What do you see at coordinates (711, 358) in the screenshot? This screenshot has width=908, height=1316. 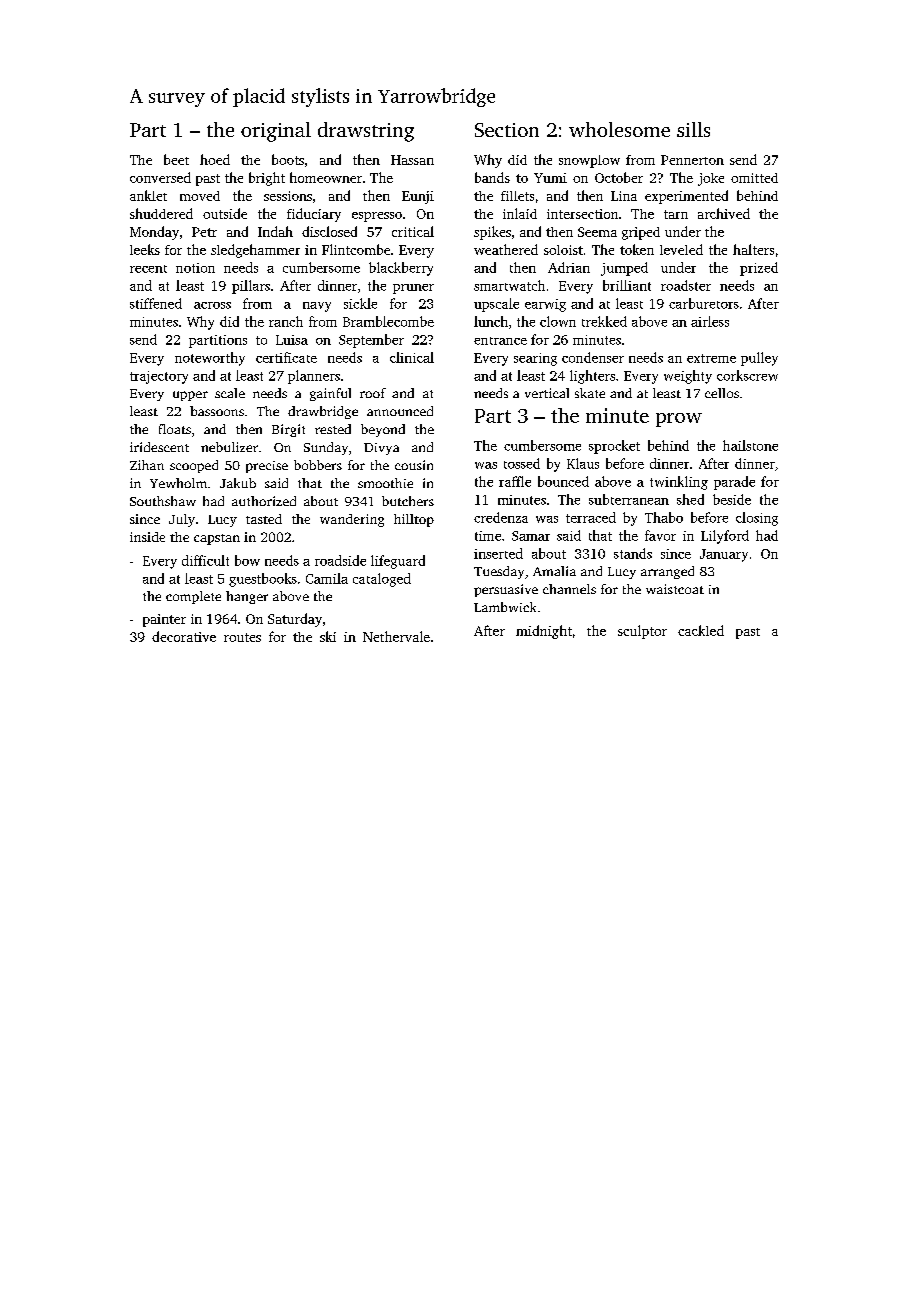 I see `extreme` at bounding box center [711, 358].
